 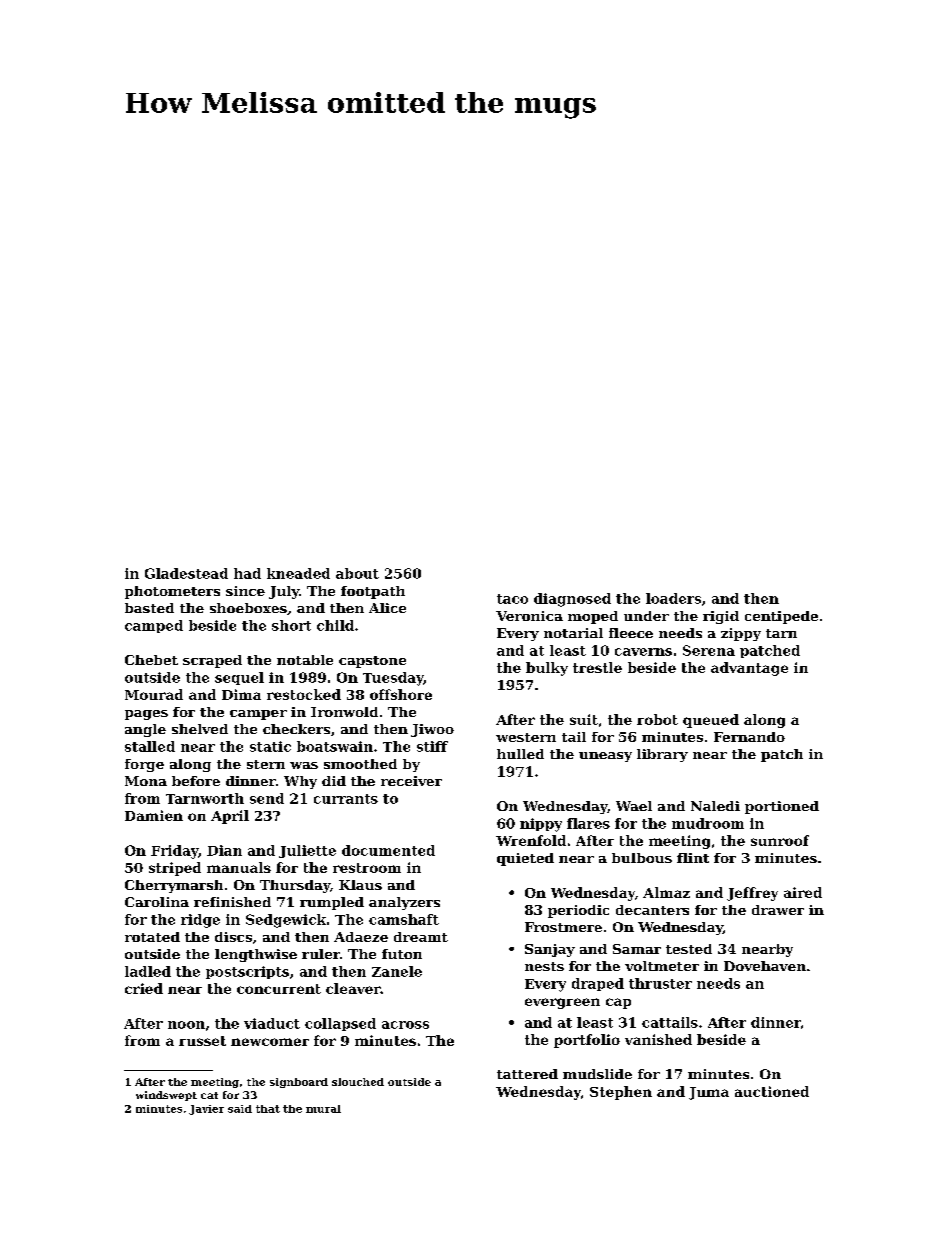 I want to click on decanters, so click(x=652, y=910).
